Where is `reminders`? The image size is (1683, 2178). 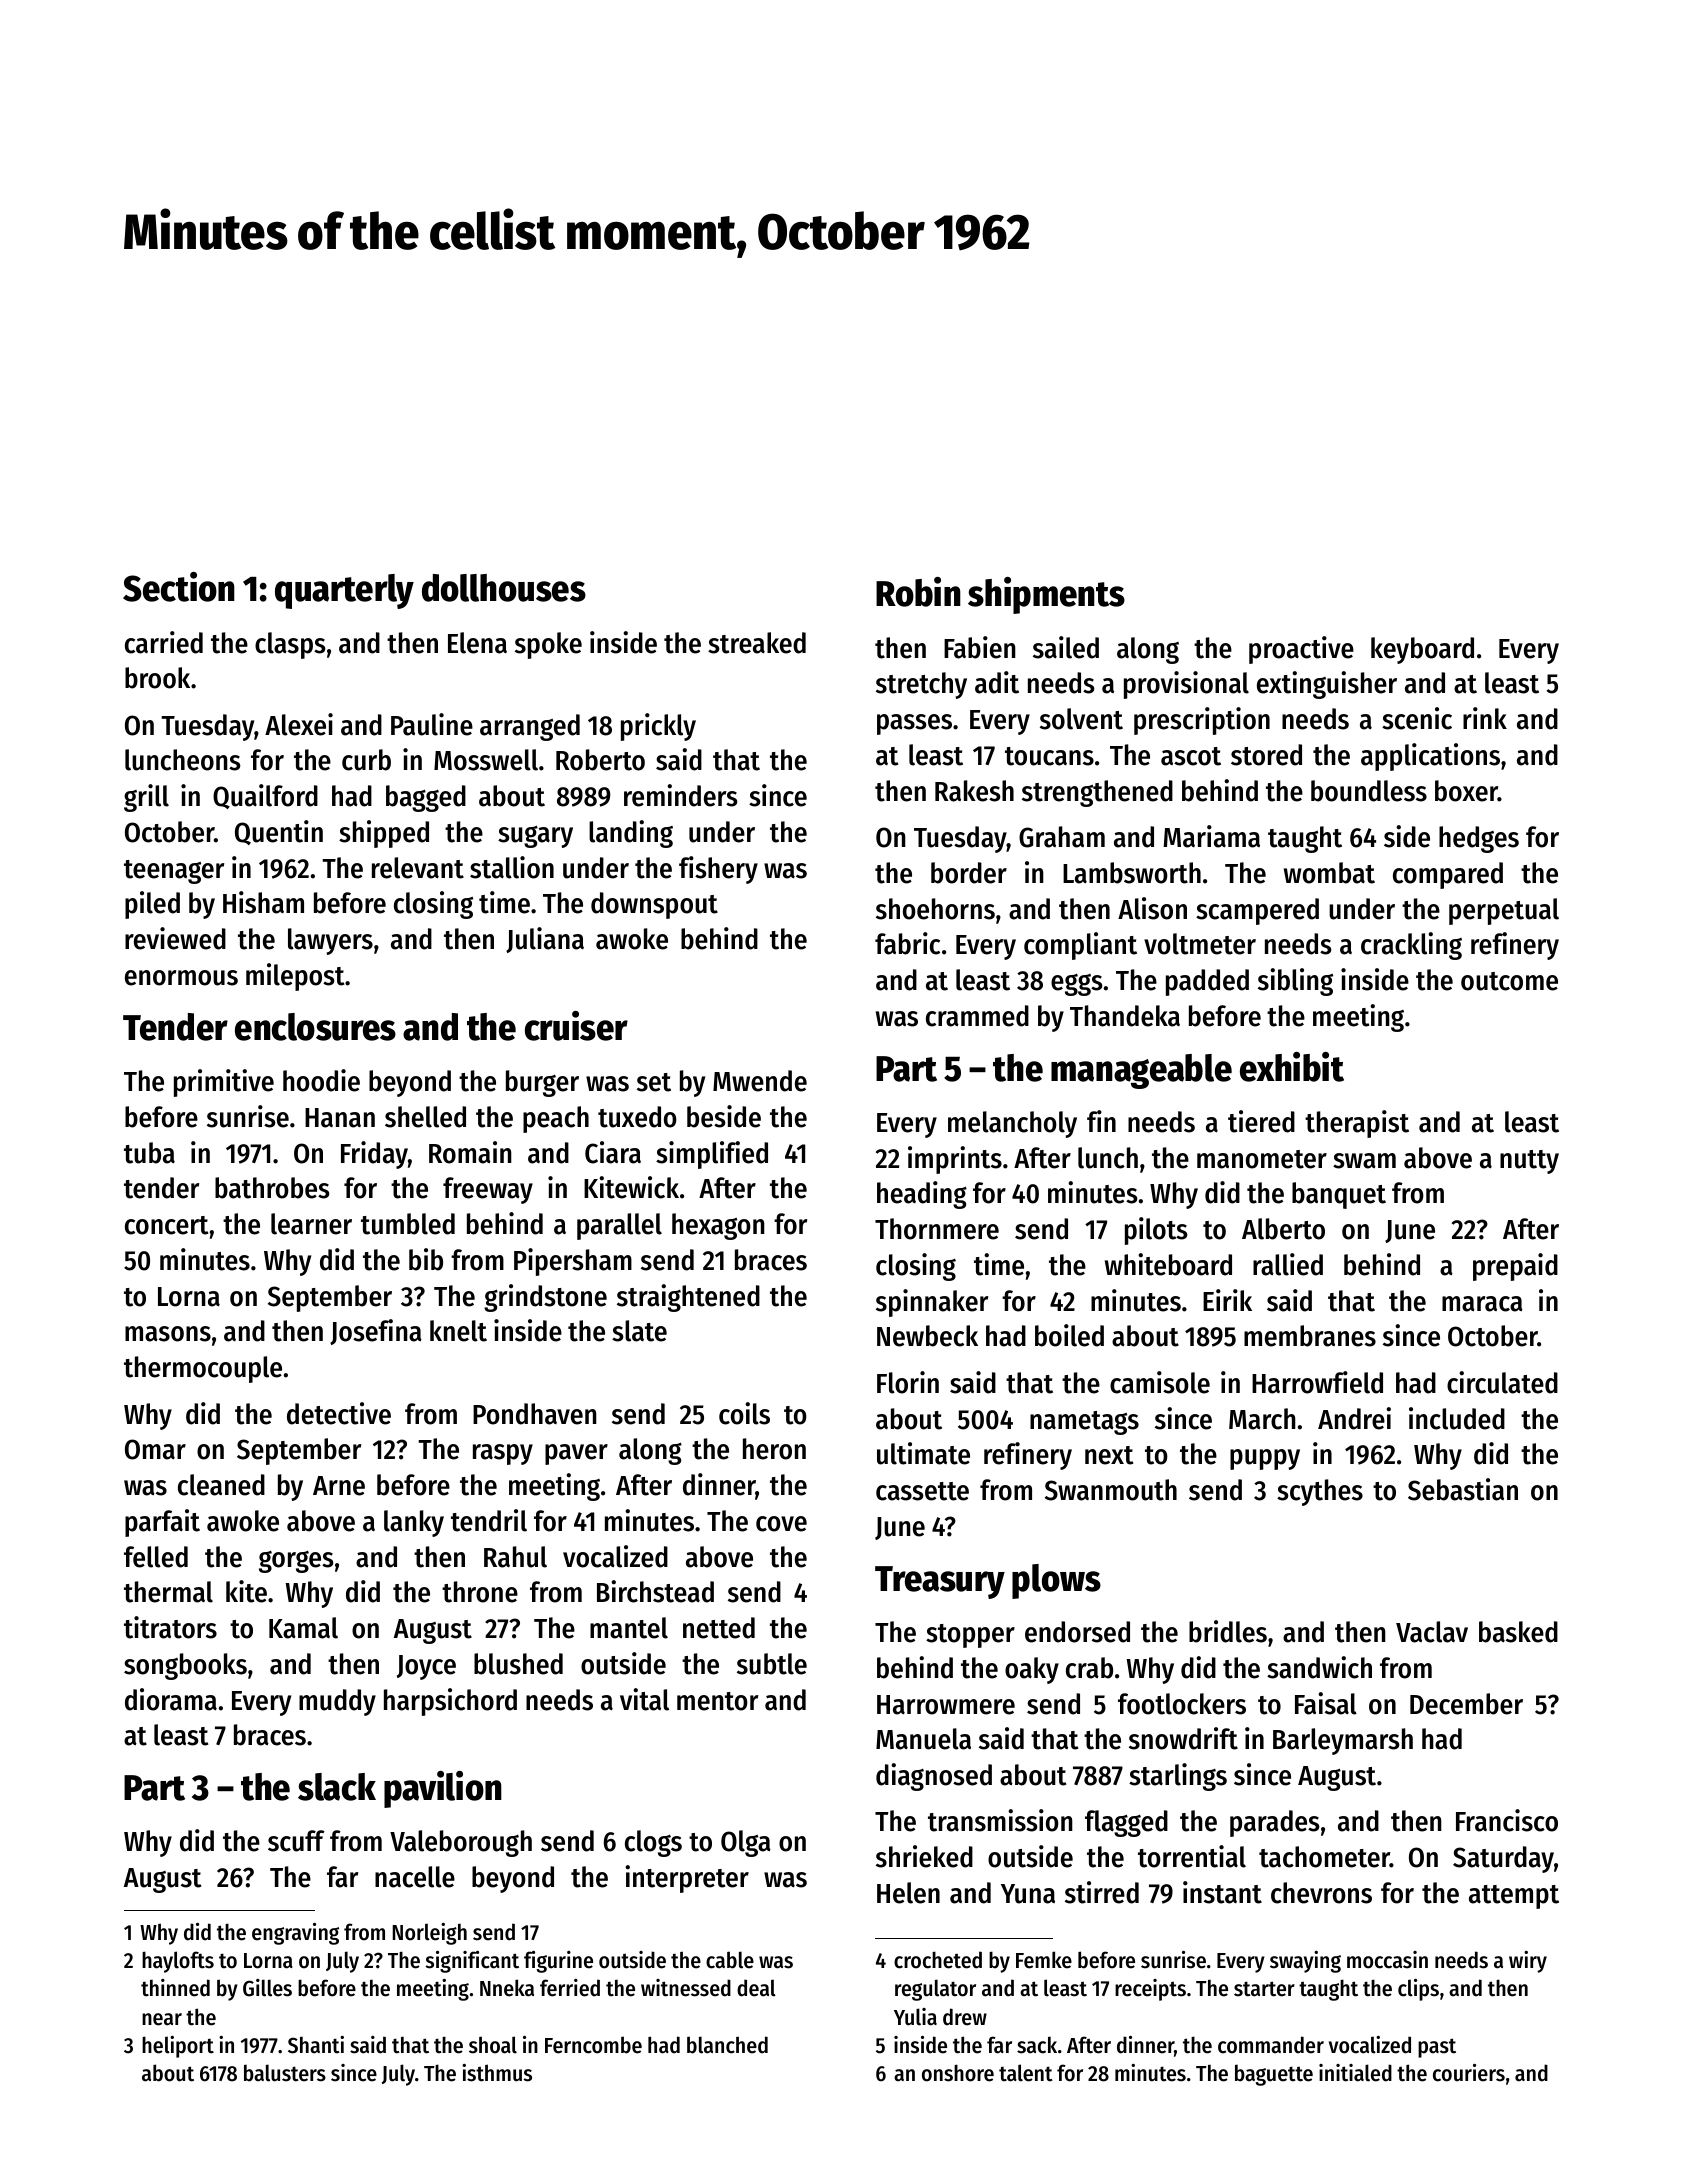
reminders is located at coordinates (681, 795).
